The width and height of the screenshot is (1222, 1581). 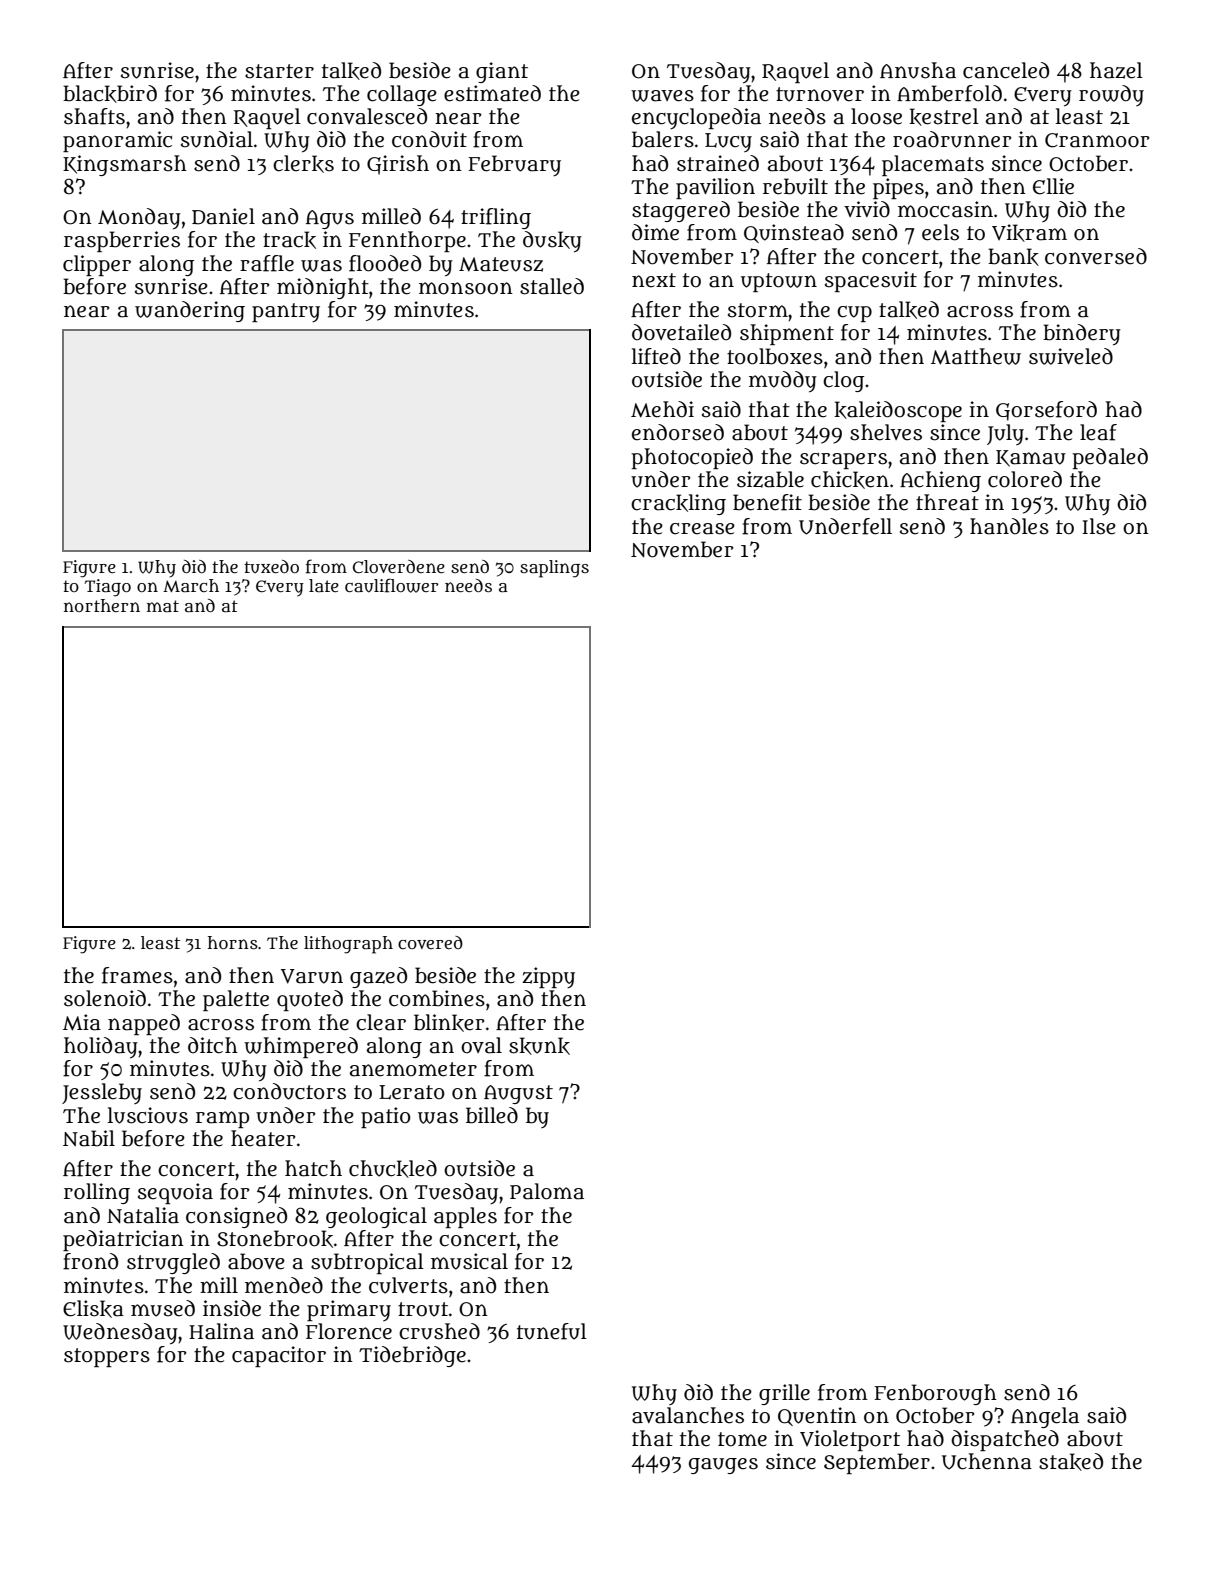 What do you see at coordinates (654, 280) in the screenshot?
I see `next` at bounding box center [654, 280].
